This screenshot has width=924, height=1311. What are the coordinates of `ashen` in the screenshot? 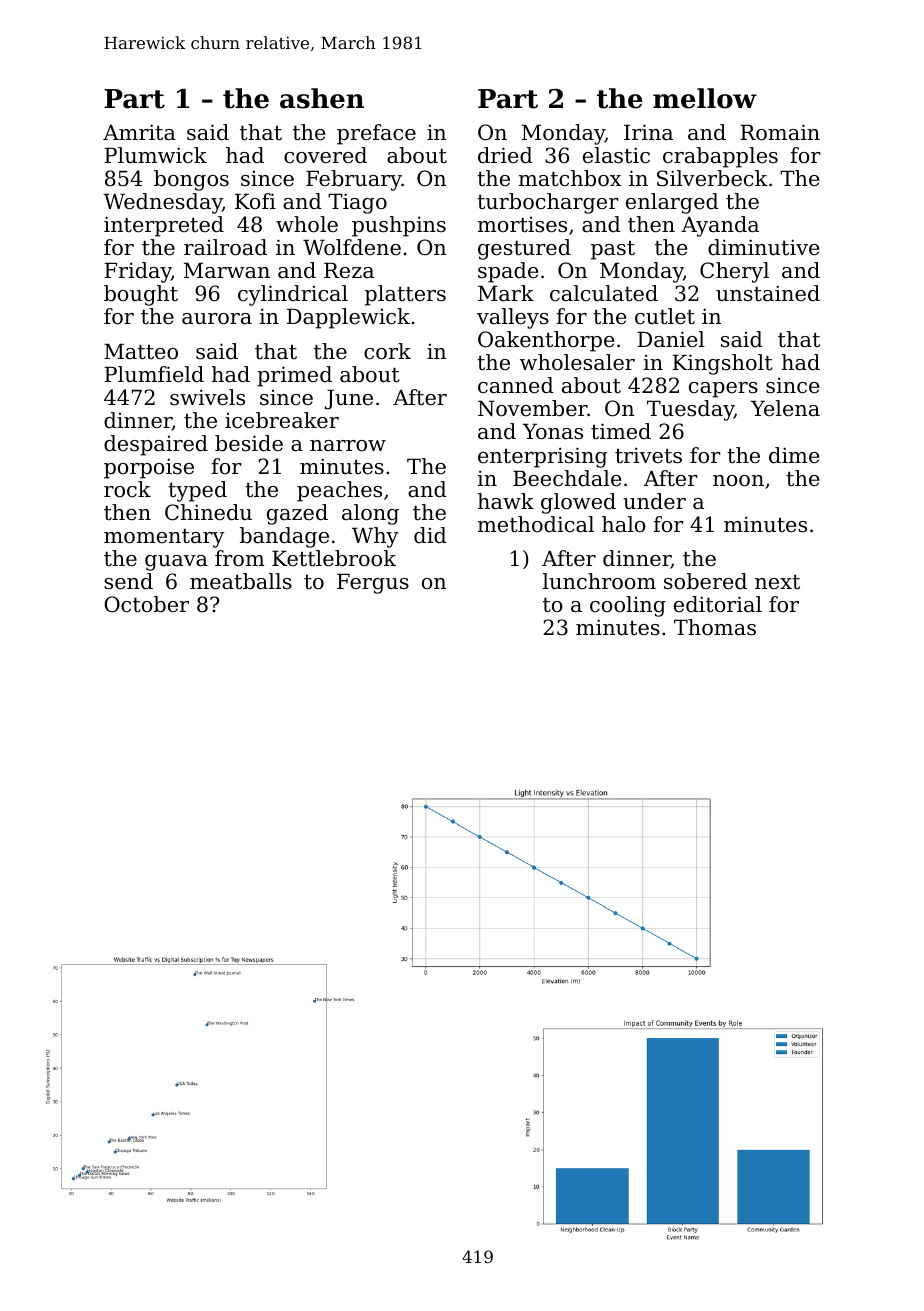 It's located at (322, 98).
